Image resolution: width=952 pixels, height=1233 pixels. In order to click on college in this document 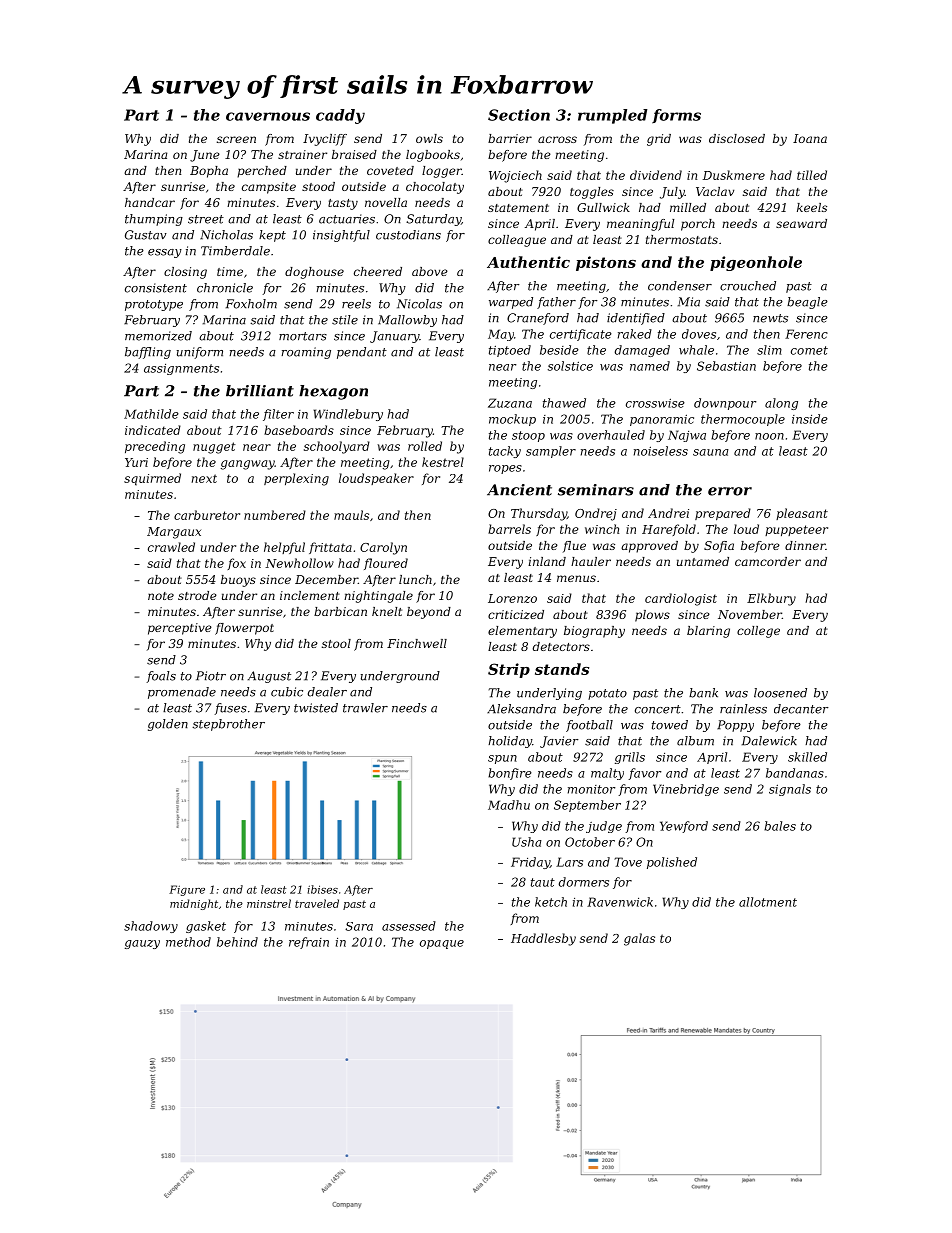, I will do `click(758, 632)`.
